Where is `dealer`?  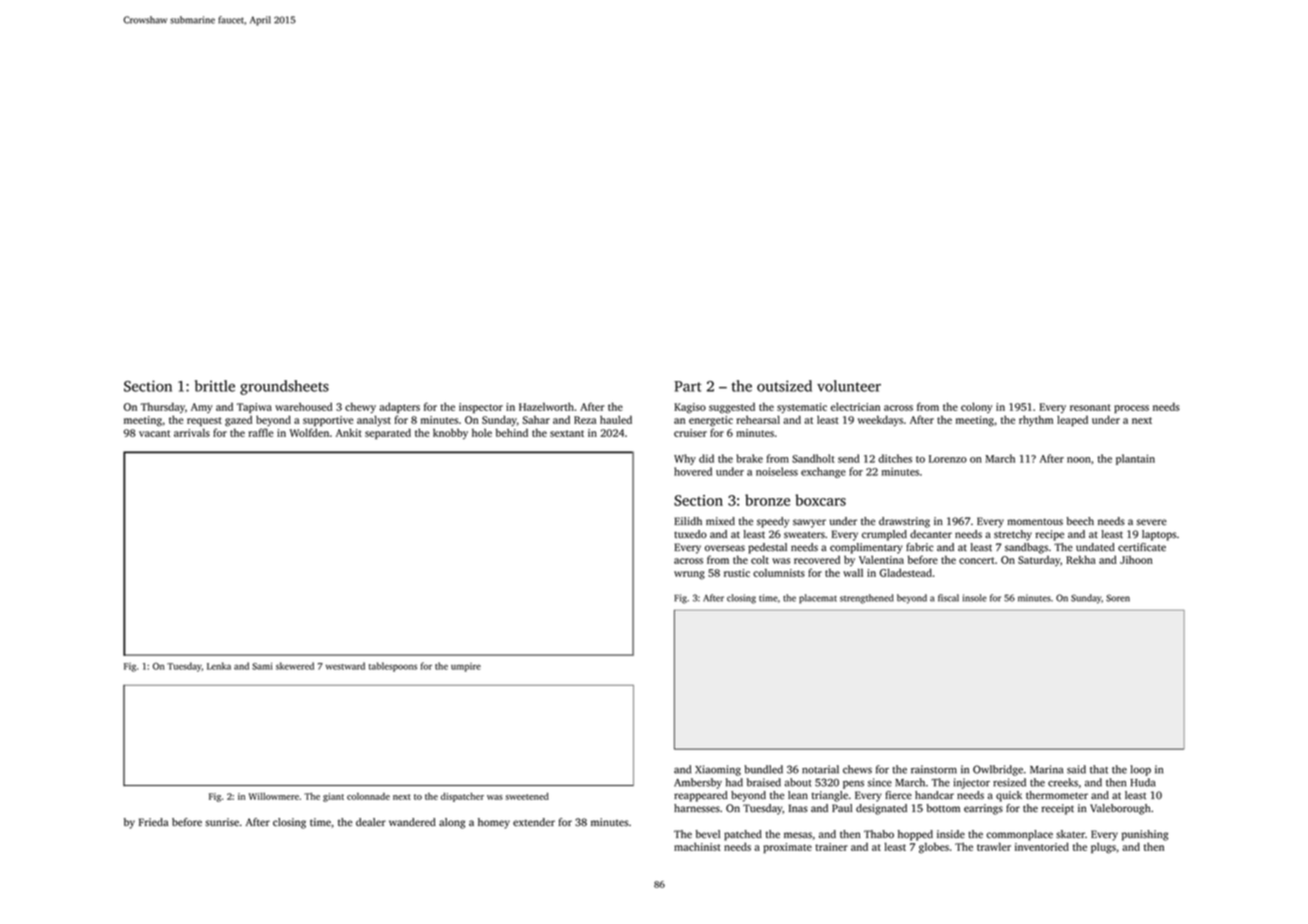
dealer is located at coordinates (371, 822).
